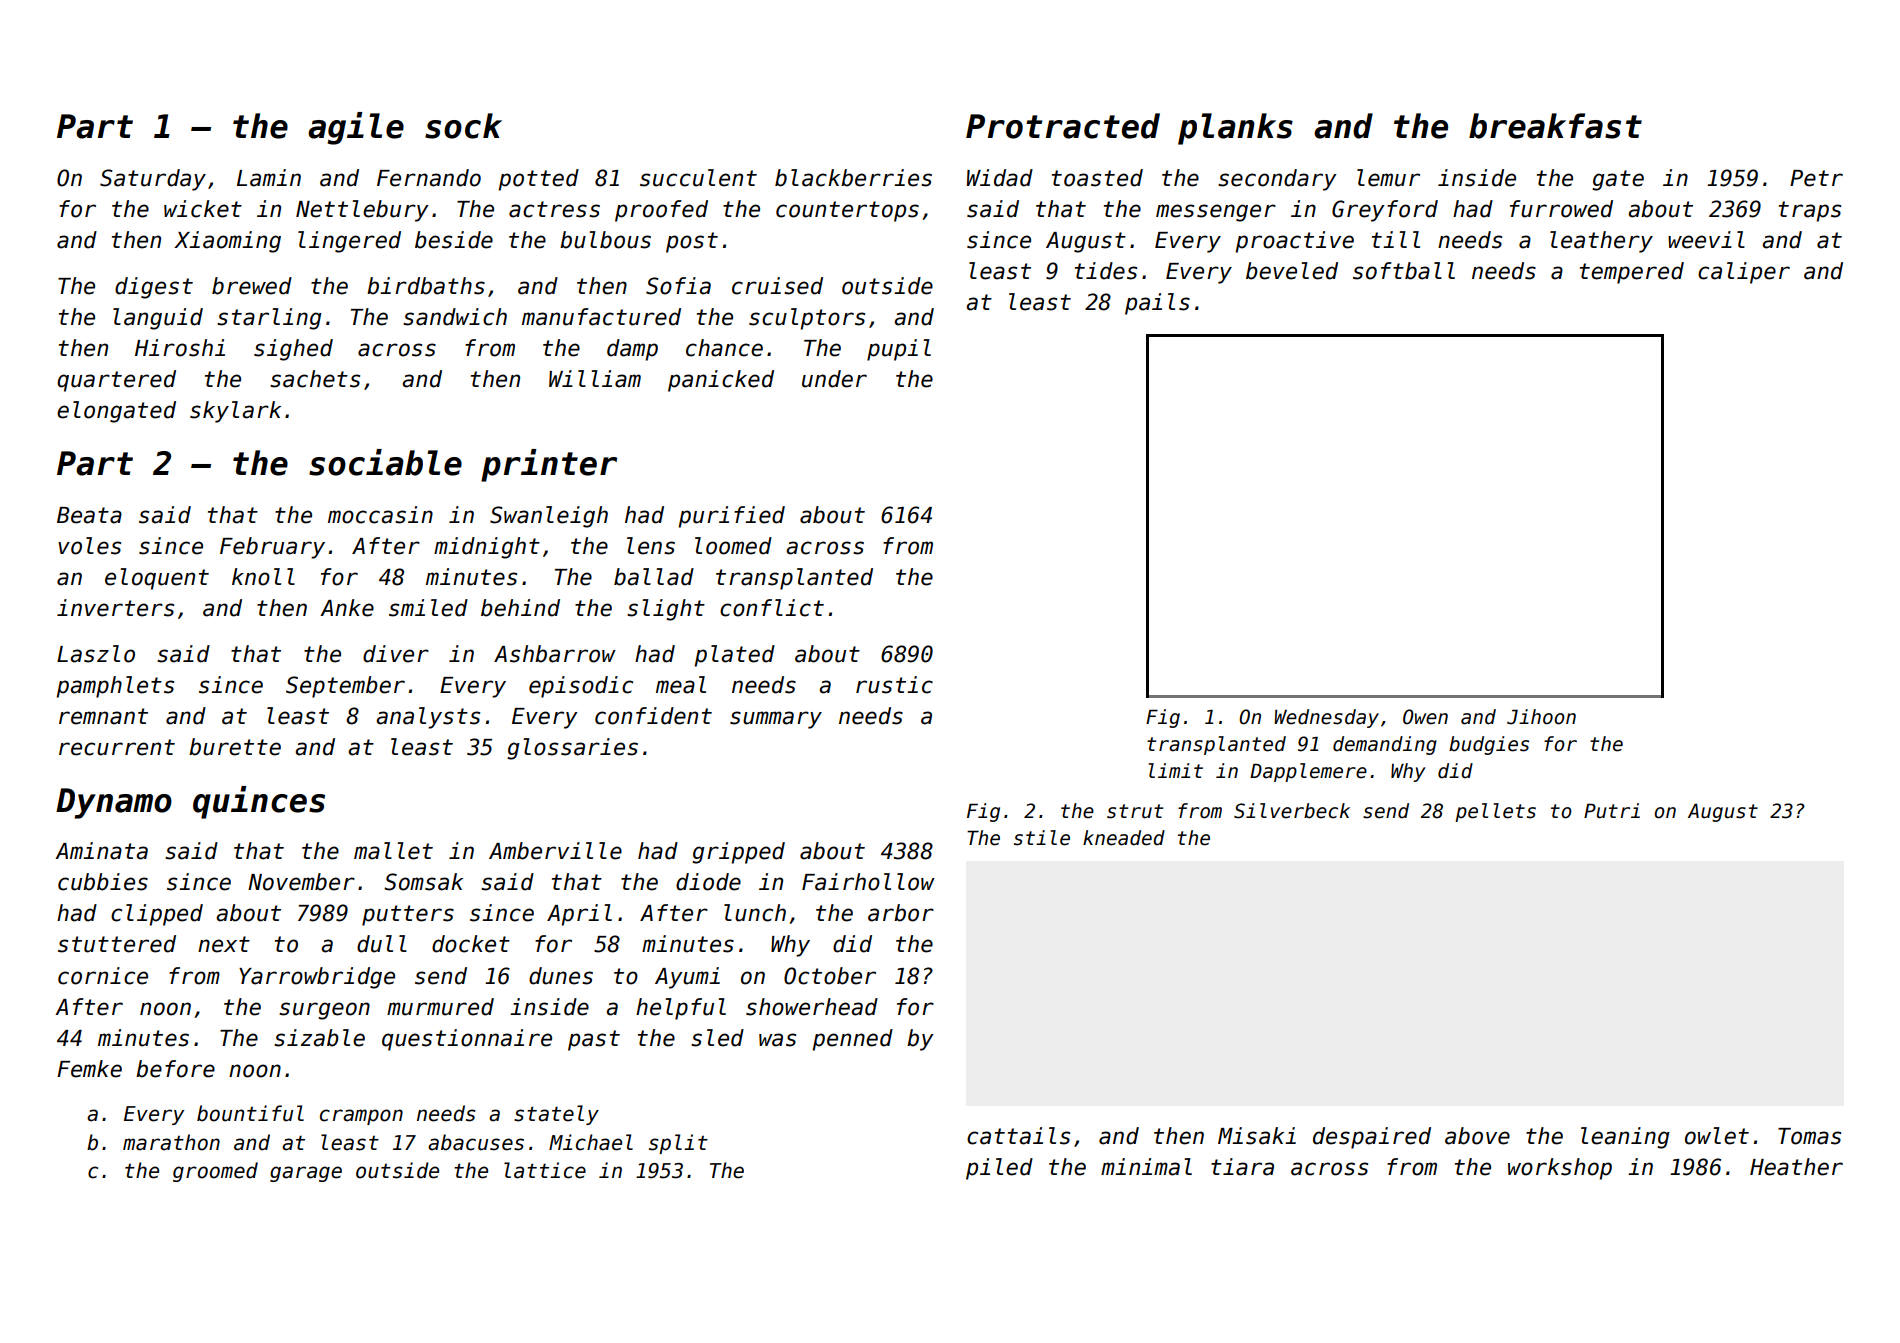  Describe the element at coordinates (595, 379) in the page. I see `William` at that location.
